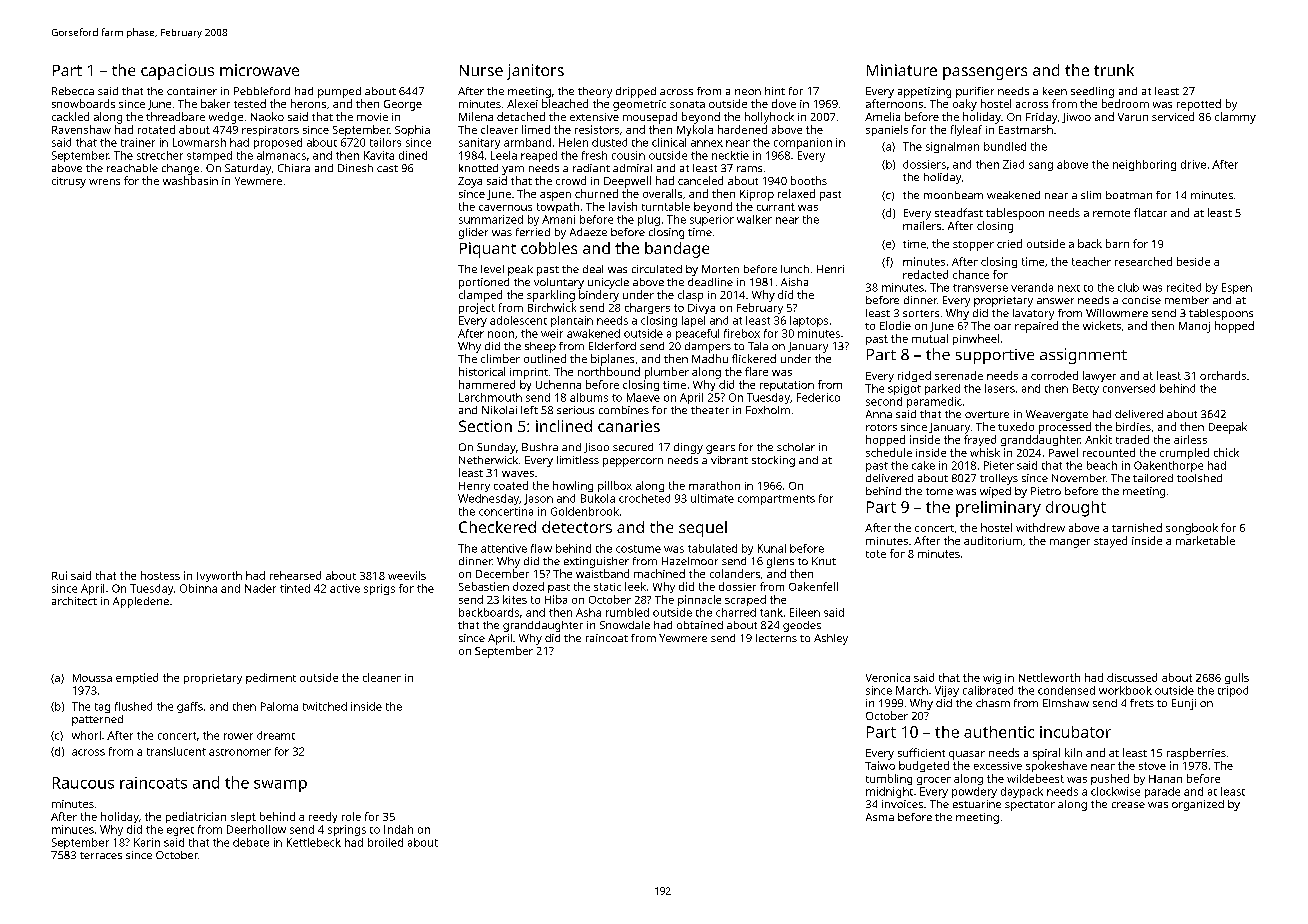 The height and width of the screenshot is (924, 1308). I want to click on trunk, so click(1114, 70).
